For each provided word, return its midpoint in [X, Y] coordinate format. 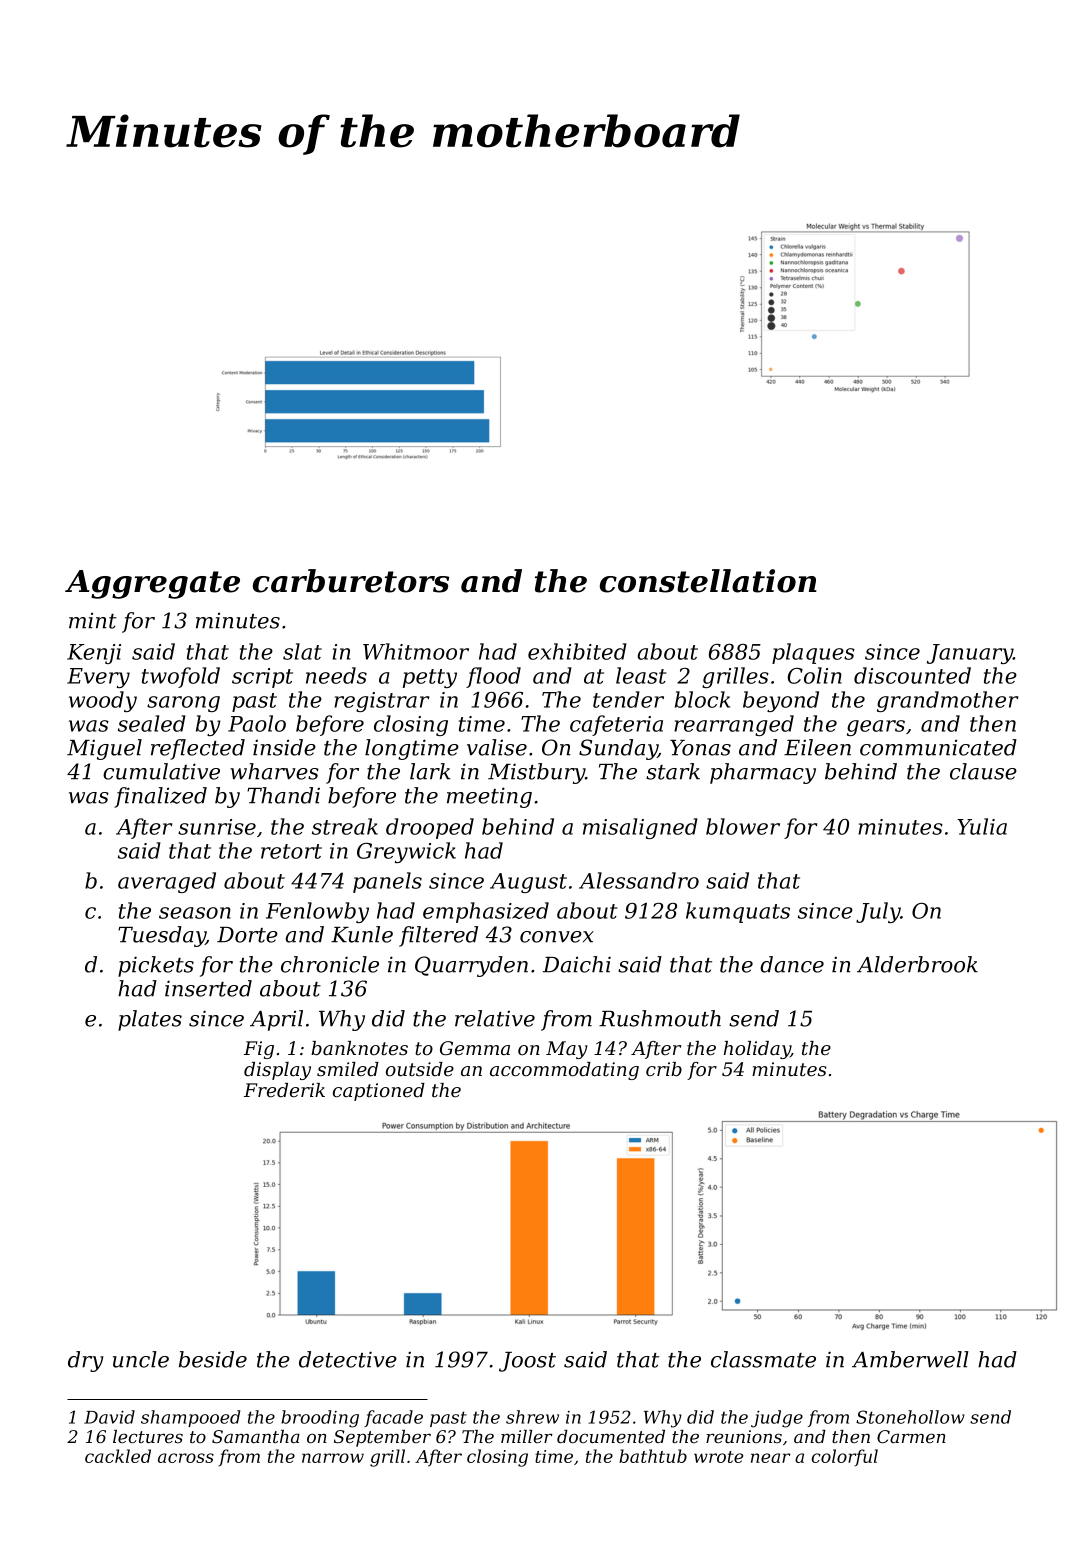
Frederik [284, 1090]
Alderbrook [917, 964]
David [109, 1417]
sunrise [217, 827]
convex [557, 937]
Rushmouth [660, 1018]
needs [336, 675]
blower [743, 826]
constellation [708, 581]
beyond [781, 701]
